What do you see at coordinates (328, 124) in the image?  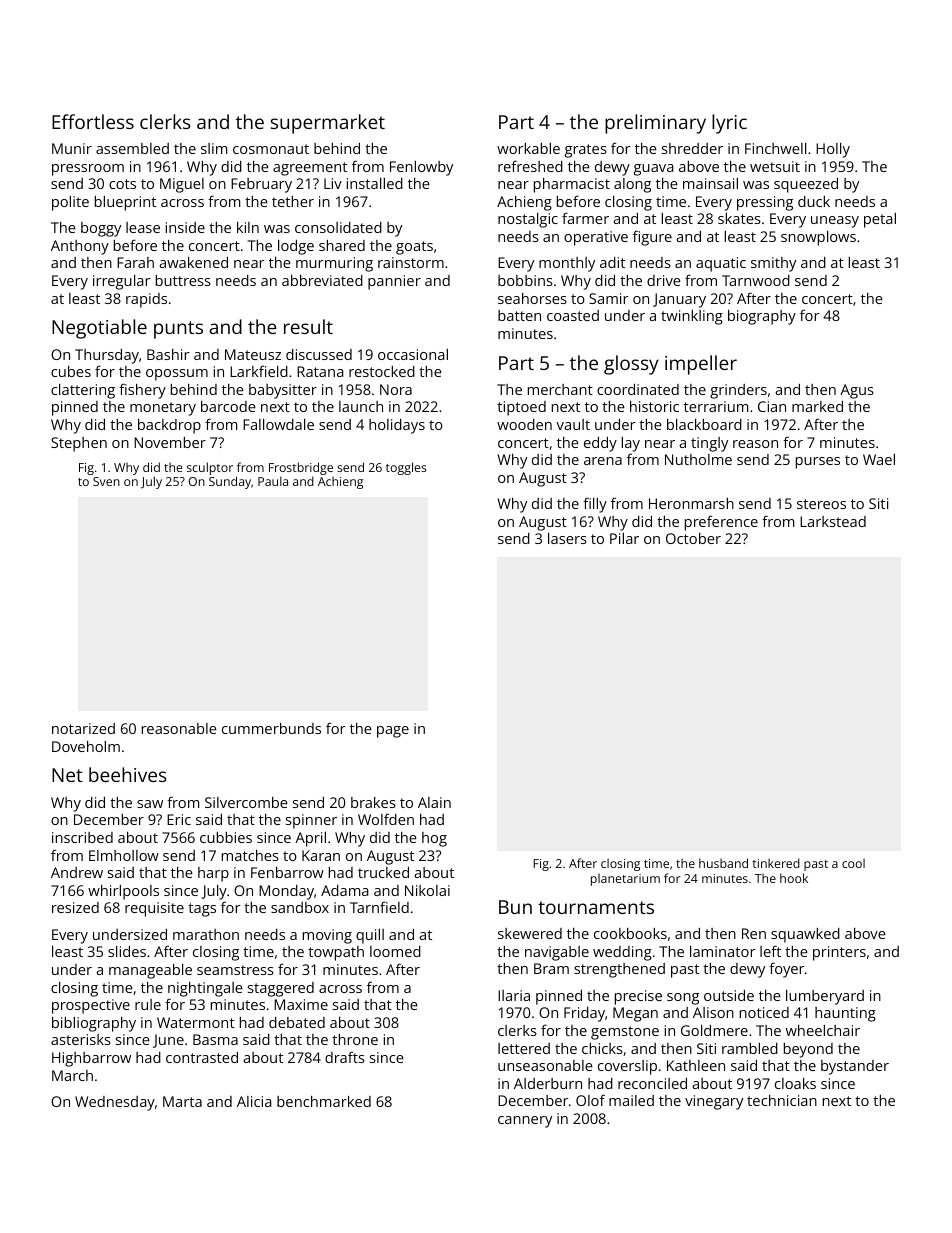 I see `supermarket` at bounding box center [328, 124].
